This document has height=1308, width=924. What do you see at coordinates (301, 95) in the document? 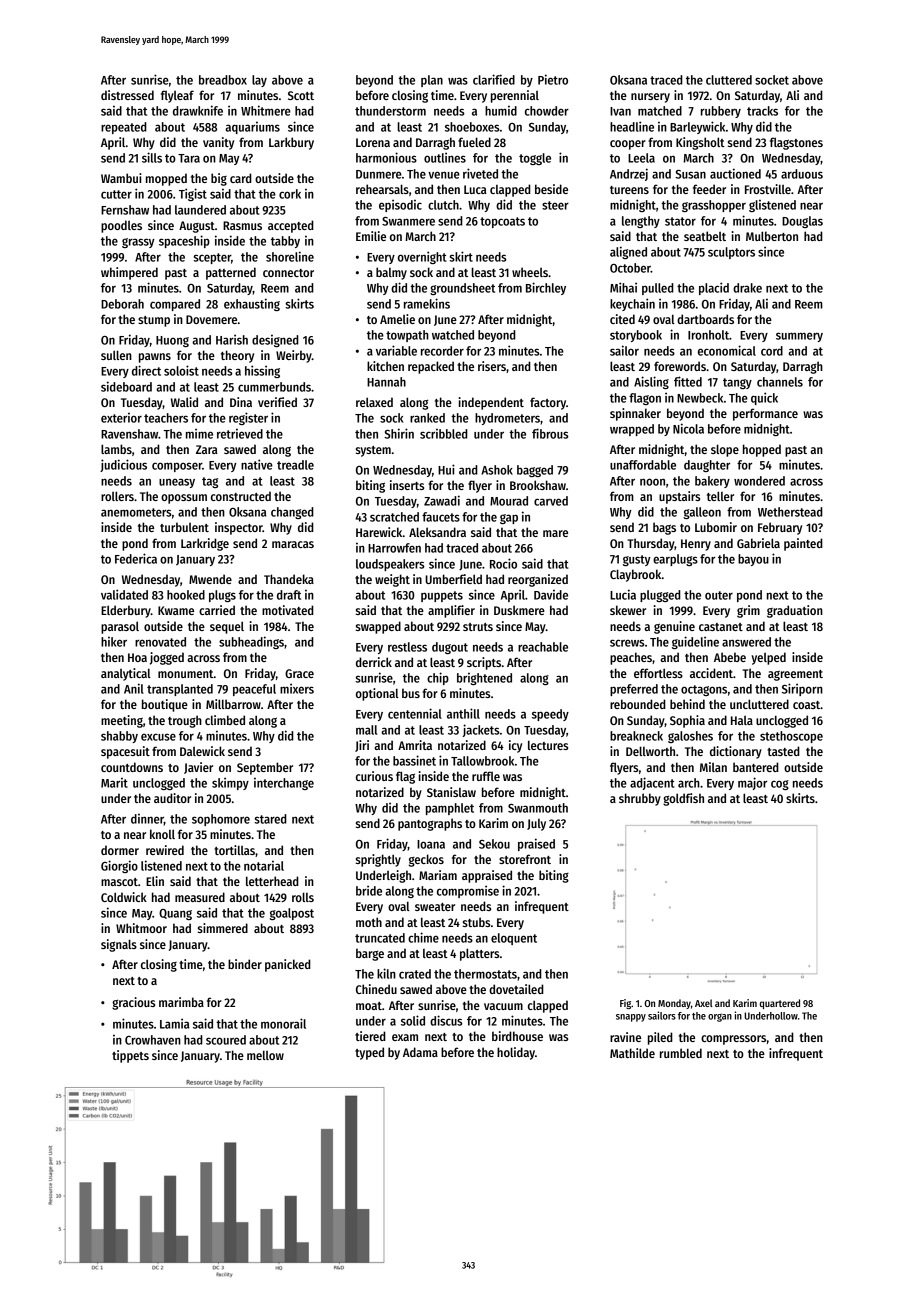
I see `Scott` at bounding box center [301, 95].
